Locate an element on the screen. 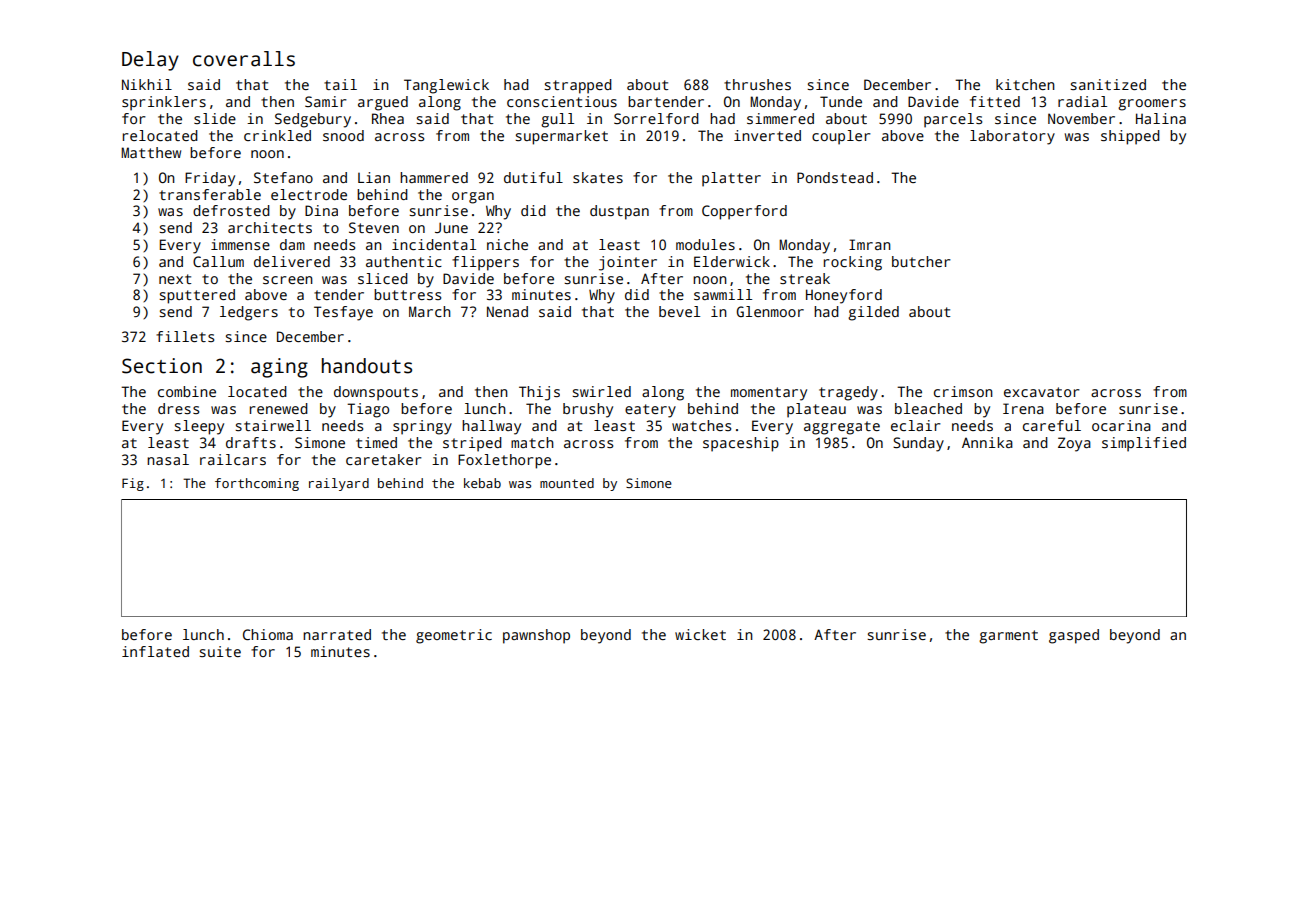  Delay is located at coordinates (150, 61).
